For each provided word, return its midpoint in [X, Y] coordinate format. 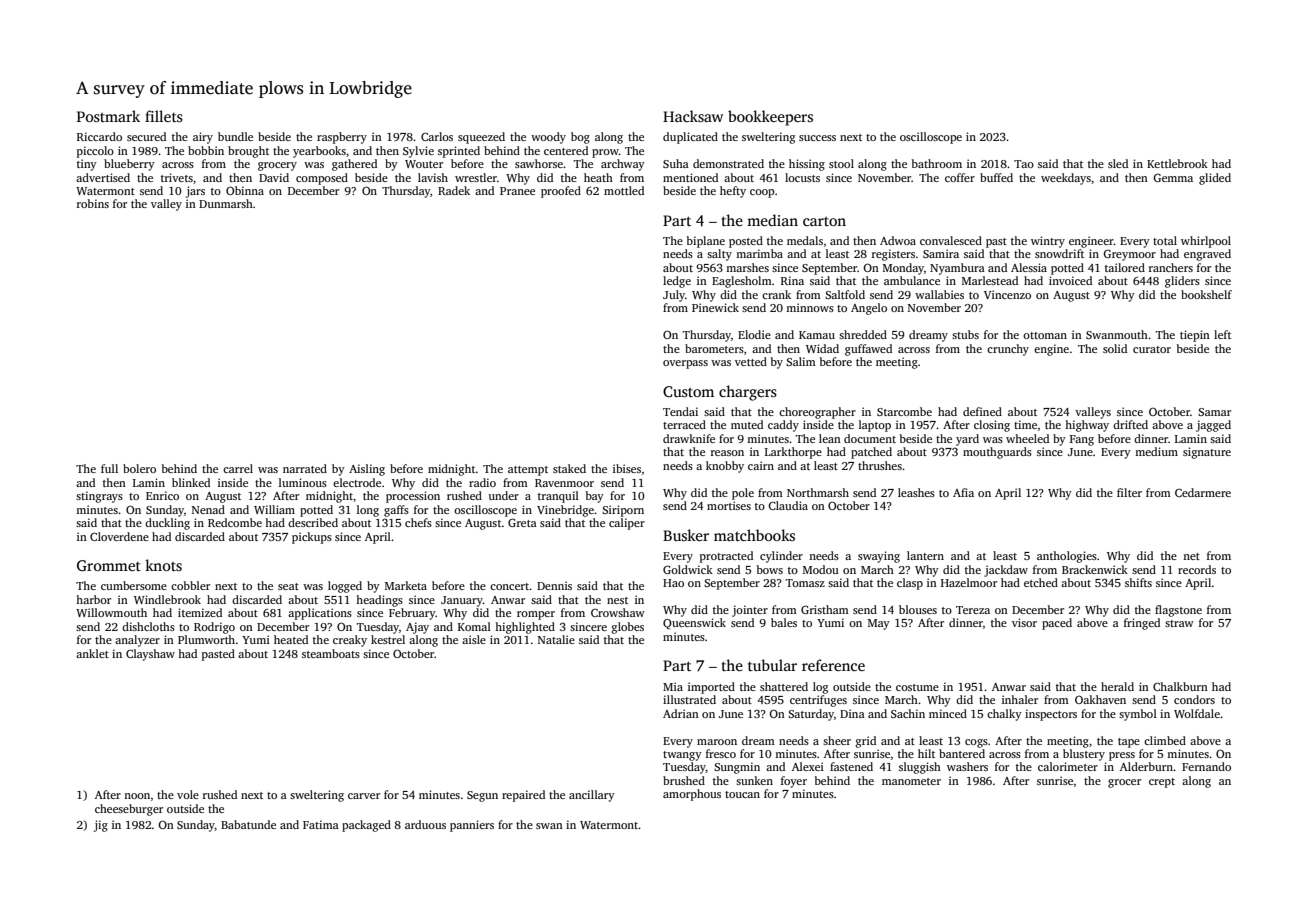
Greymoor [1129, 255]
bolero [139, 468]
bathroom [937, 163]
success [817, 138]
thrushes [880, 465]
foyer [794, 782]
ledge [677, 282]
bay [595, 497]
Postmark [108, 116]
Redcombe [235, 522]
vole [188, 794]
